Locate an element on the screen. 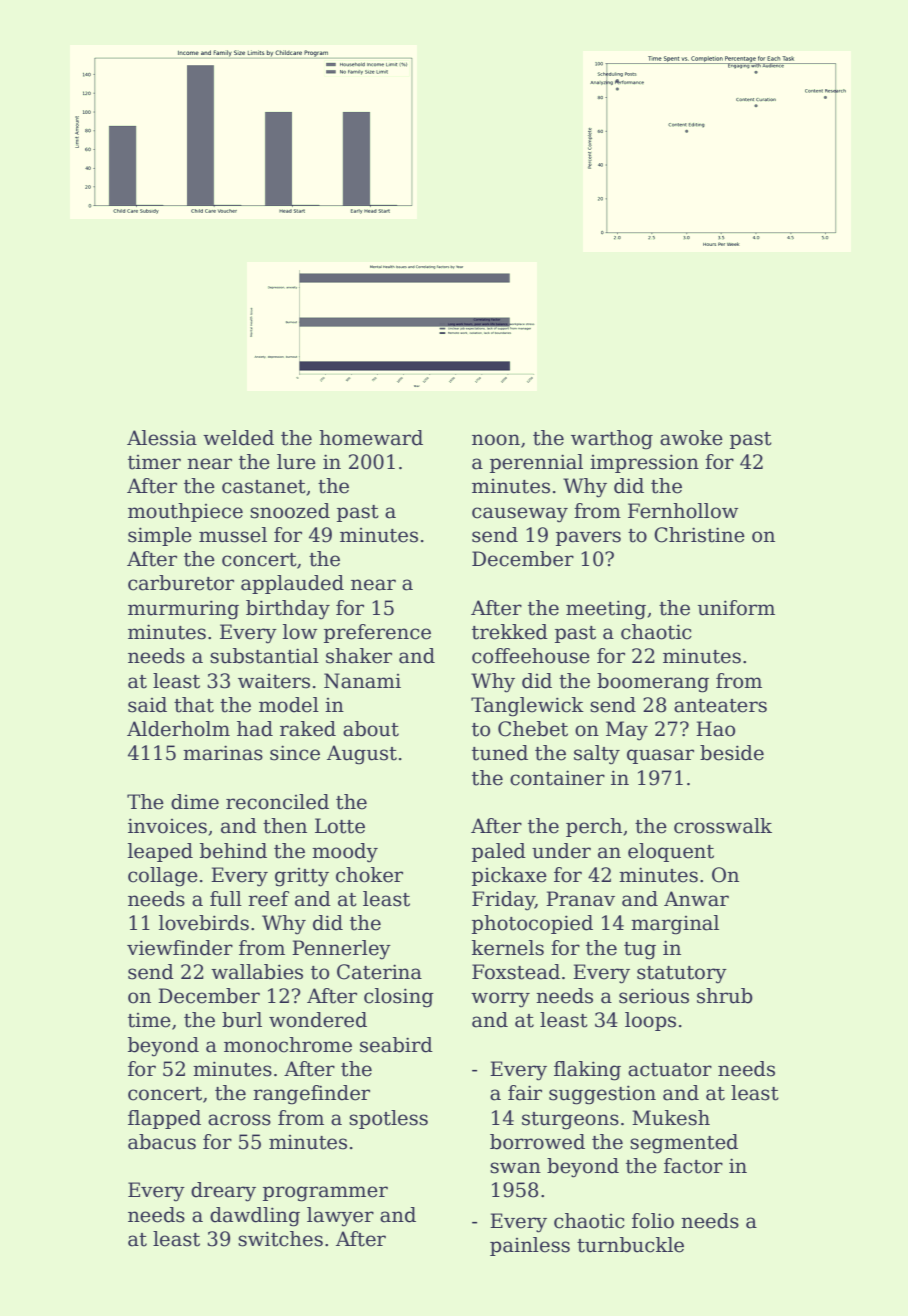 The height and width of the screenshot is (1316, 908). noon is located at coordinates (496, 440).
